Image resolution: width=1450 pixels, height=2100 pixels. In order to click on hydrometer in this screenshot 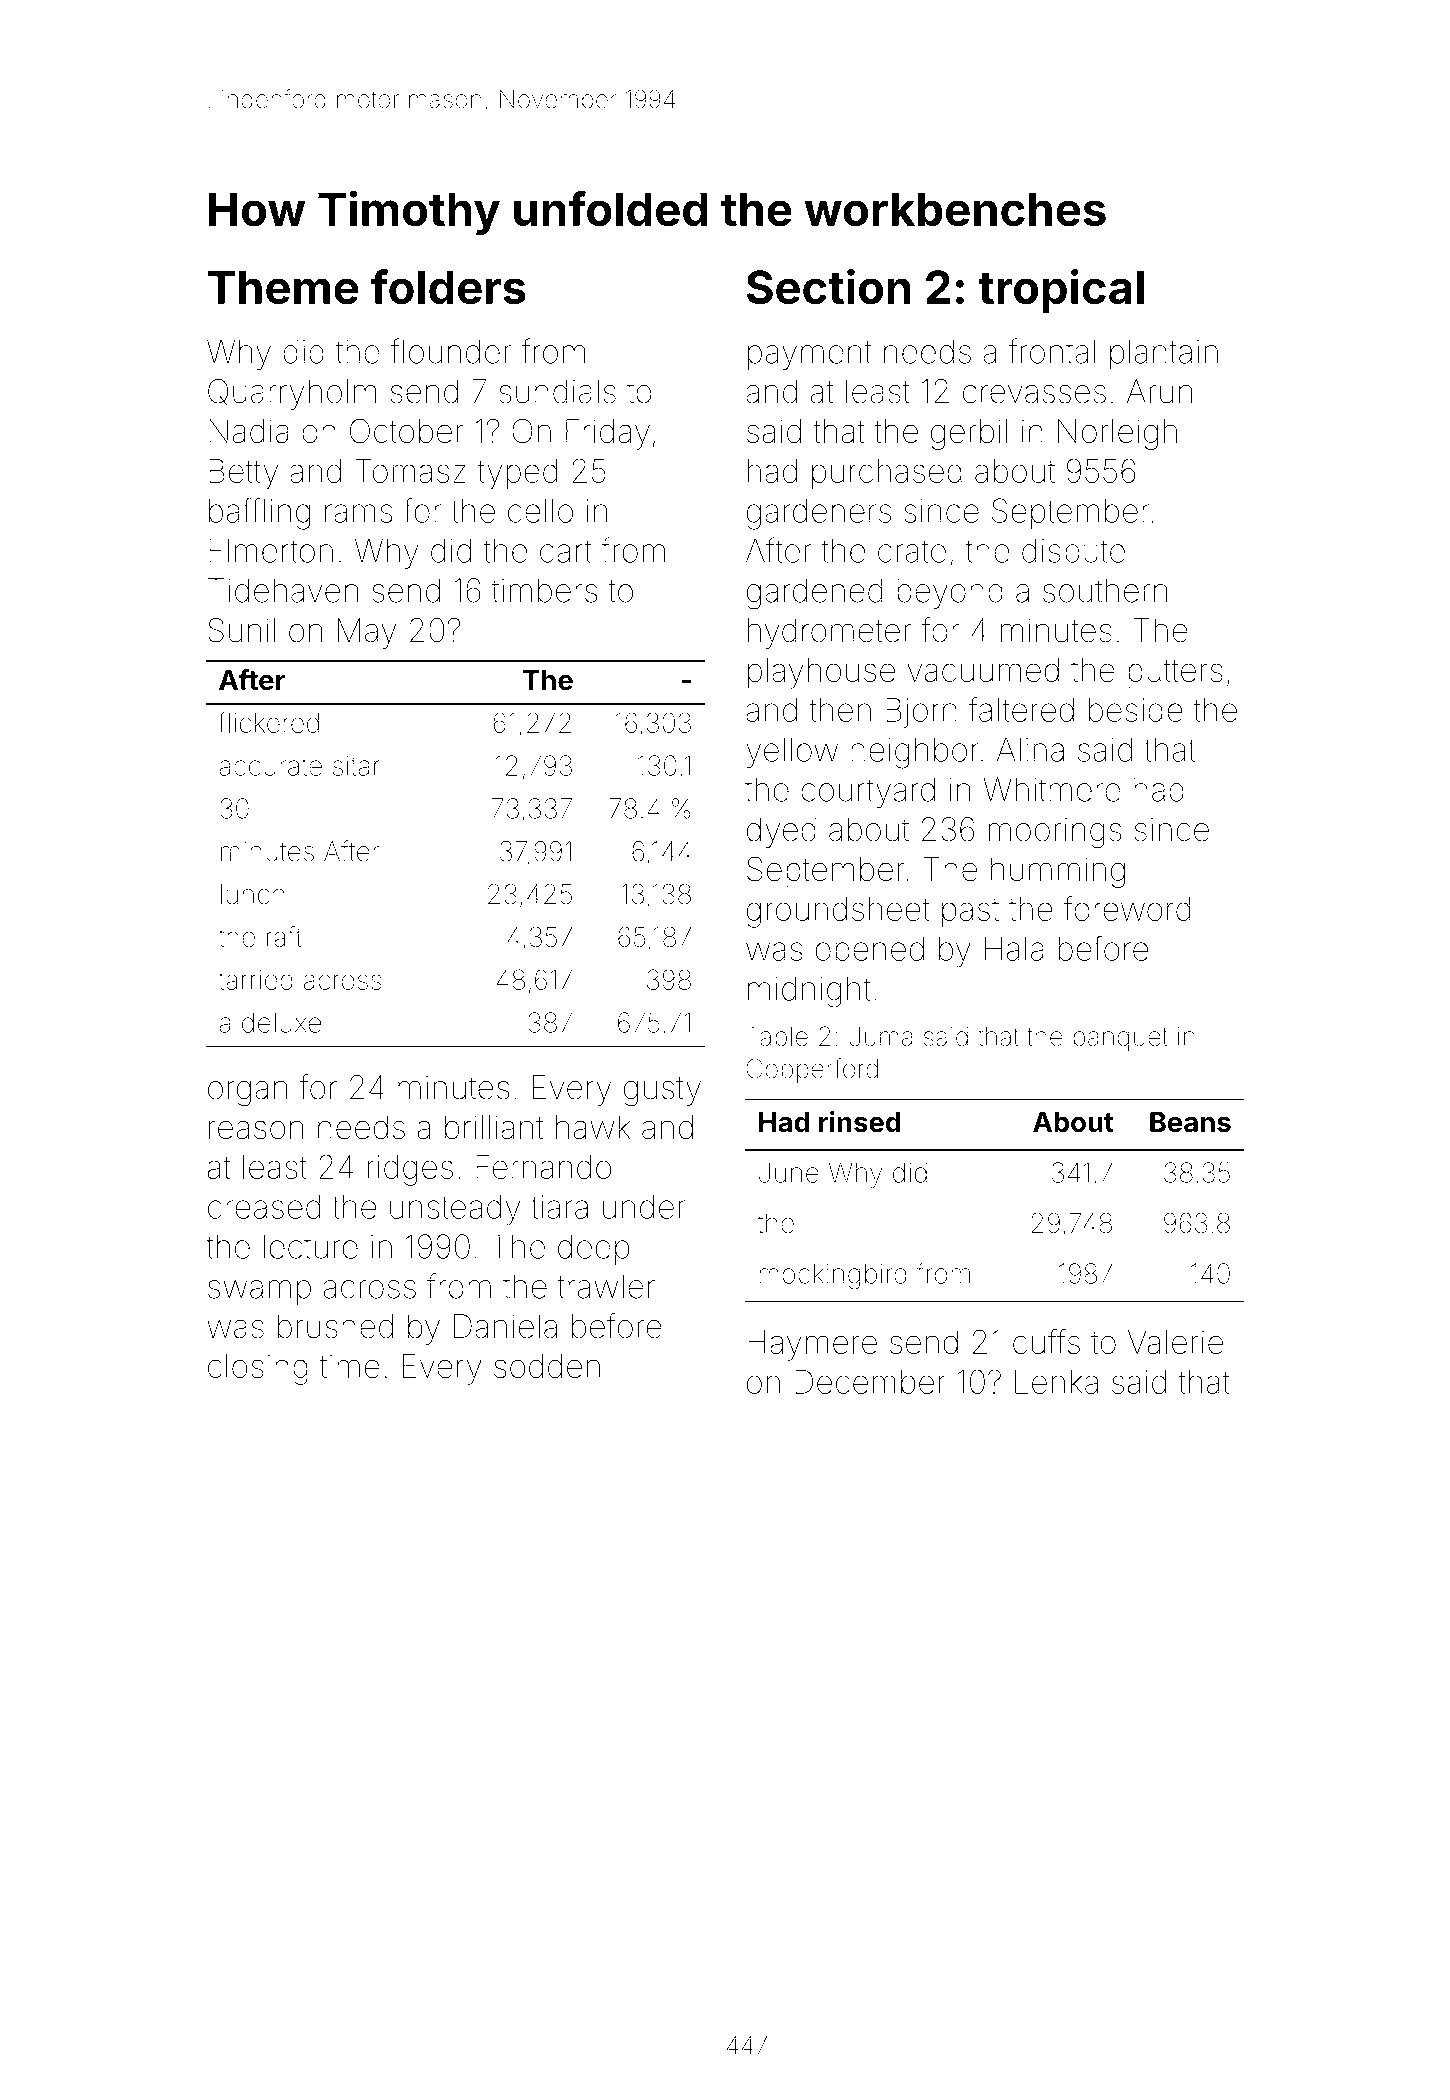, I will do `click(829, 633)`.
